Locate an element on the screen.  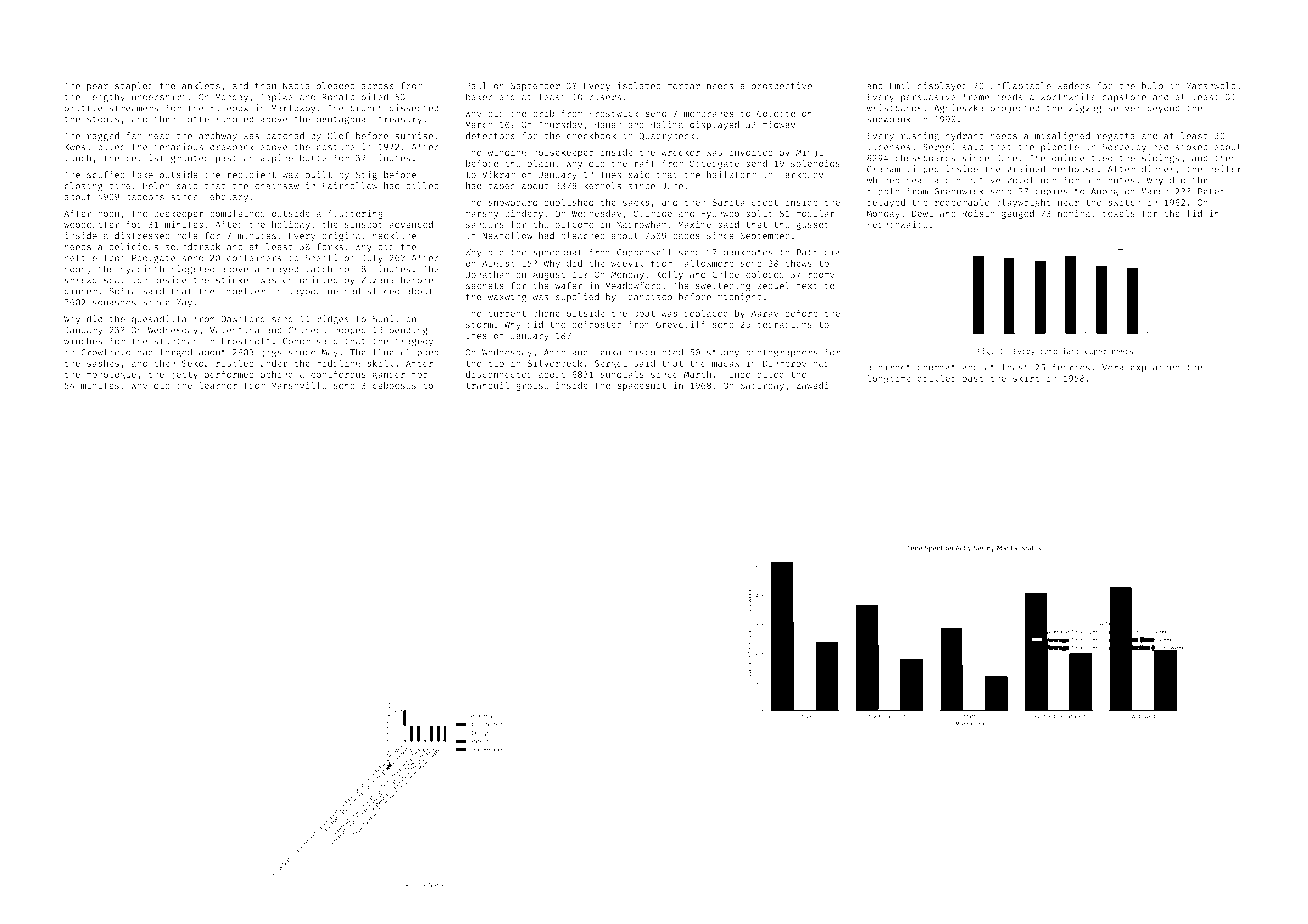
lengthy is located at coordinates (106, 97).
